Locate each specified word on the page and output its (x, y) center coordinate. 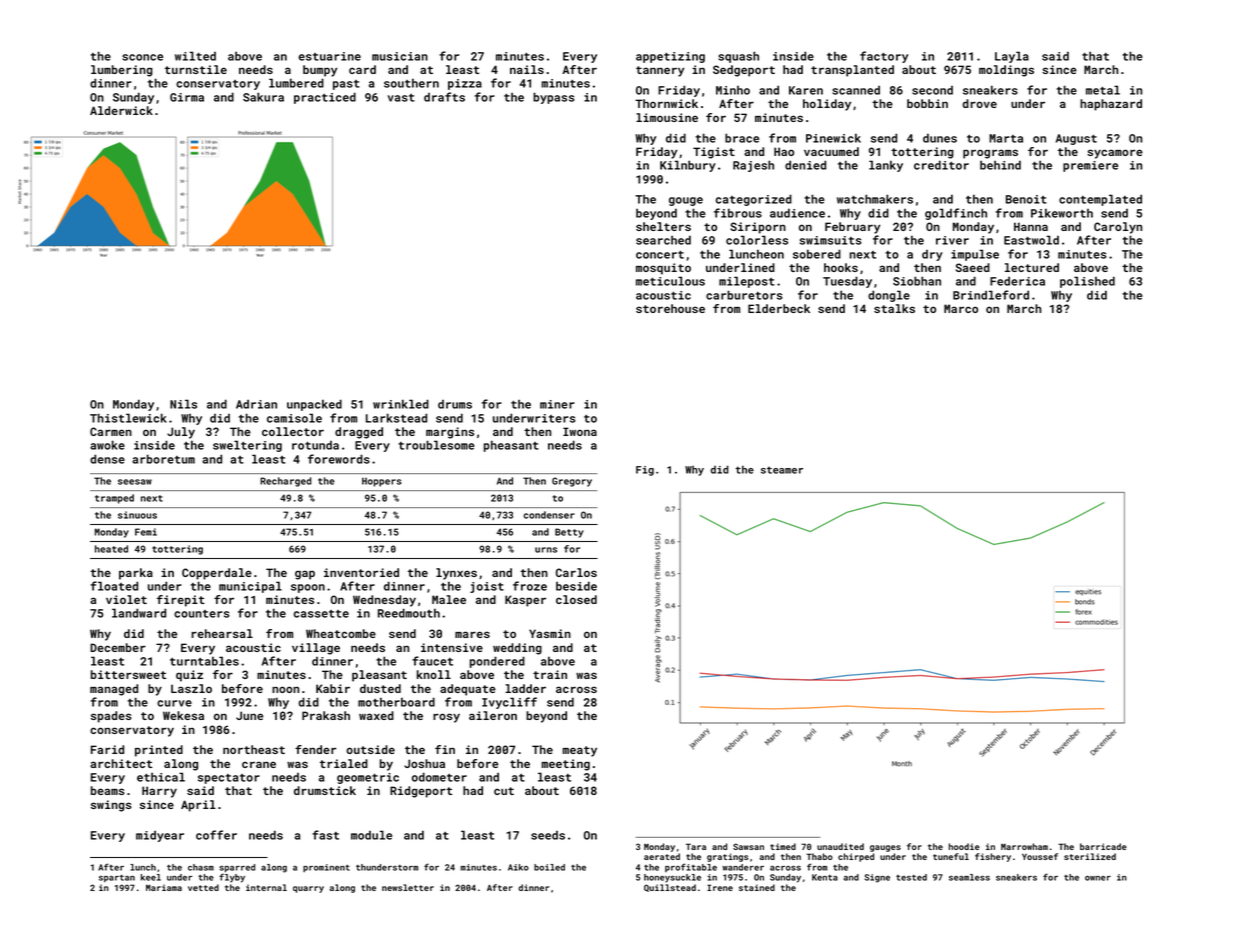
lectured (1032, 267)
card (362, 69)
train (550, 674)
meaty (580, 751)
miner (557, 404)
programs (990, 154)
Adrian (256, 404)
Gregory (572, 482)
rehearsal (222, 633)
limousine (667, 117)
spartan (117, 878)
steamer (782, 470)
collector (293, 431)
